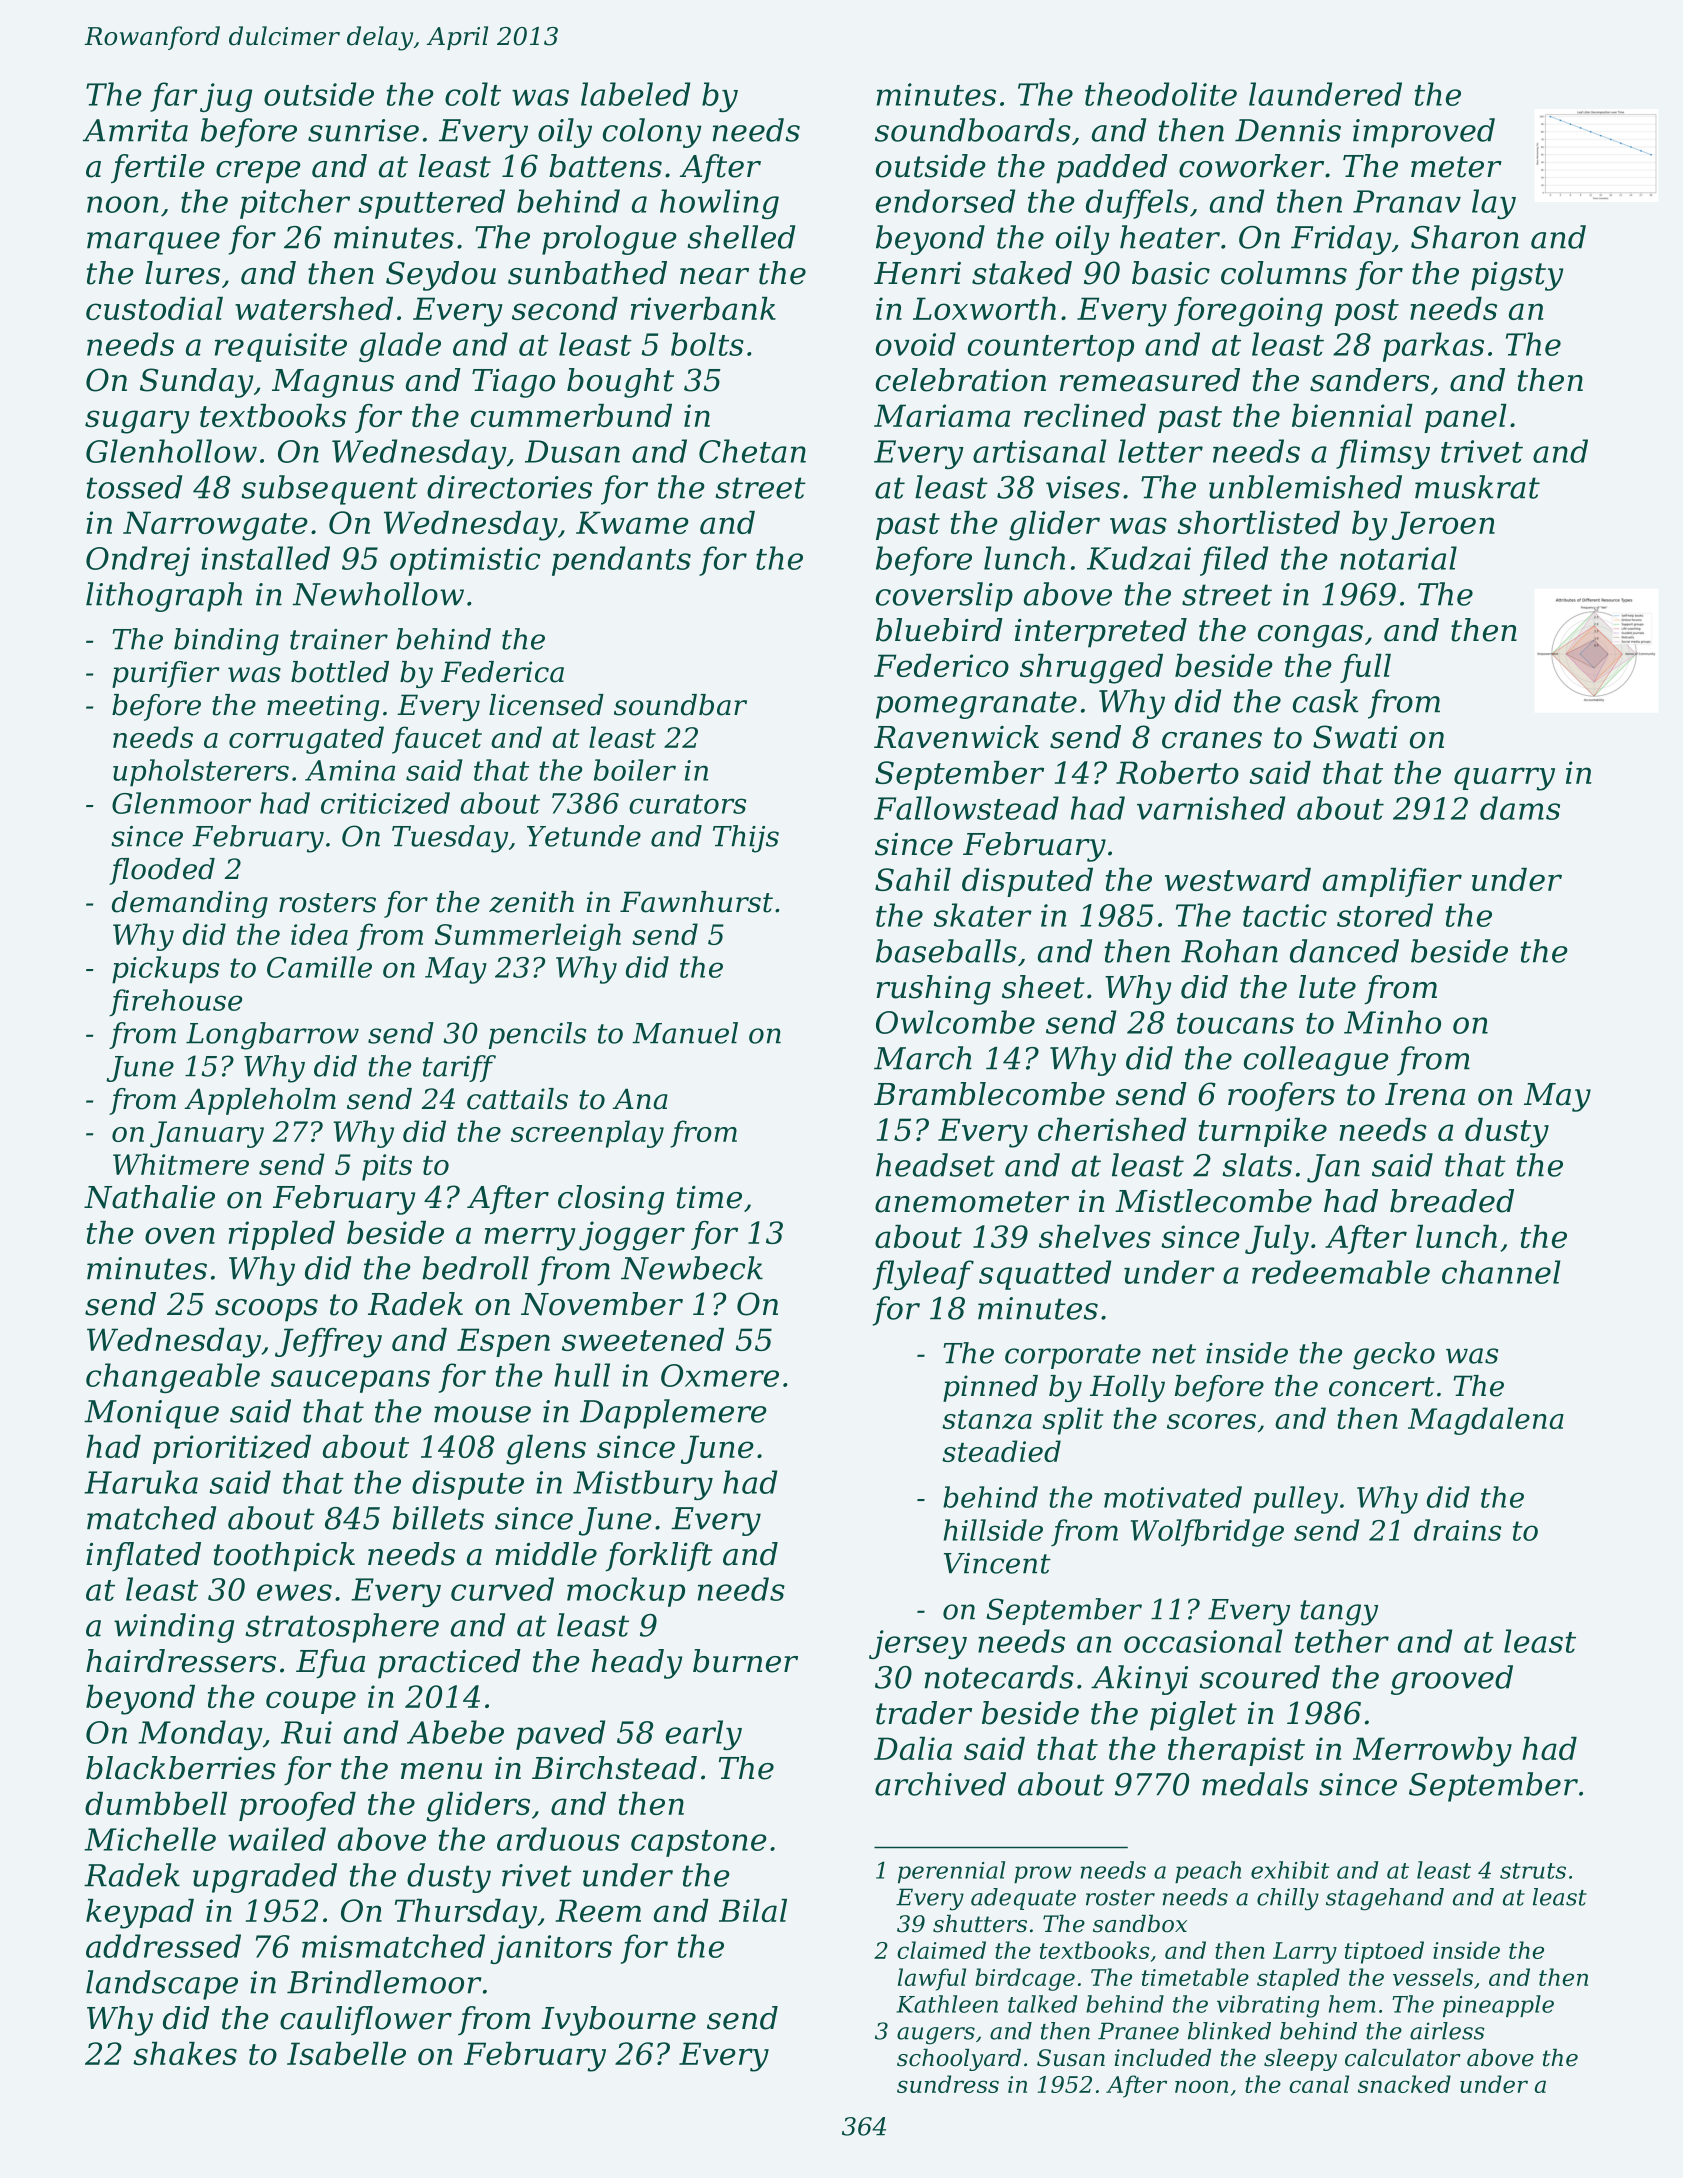 The height and width of the screenshot is (2178, 1683). I want to click on upholsterers, so click(201, 773).
